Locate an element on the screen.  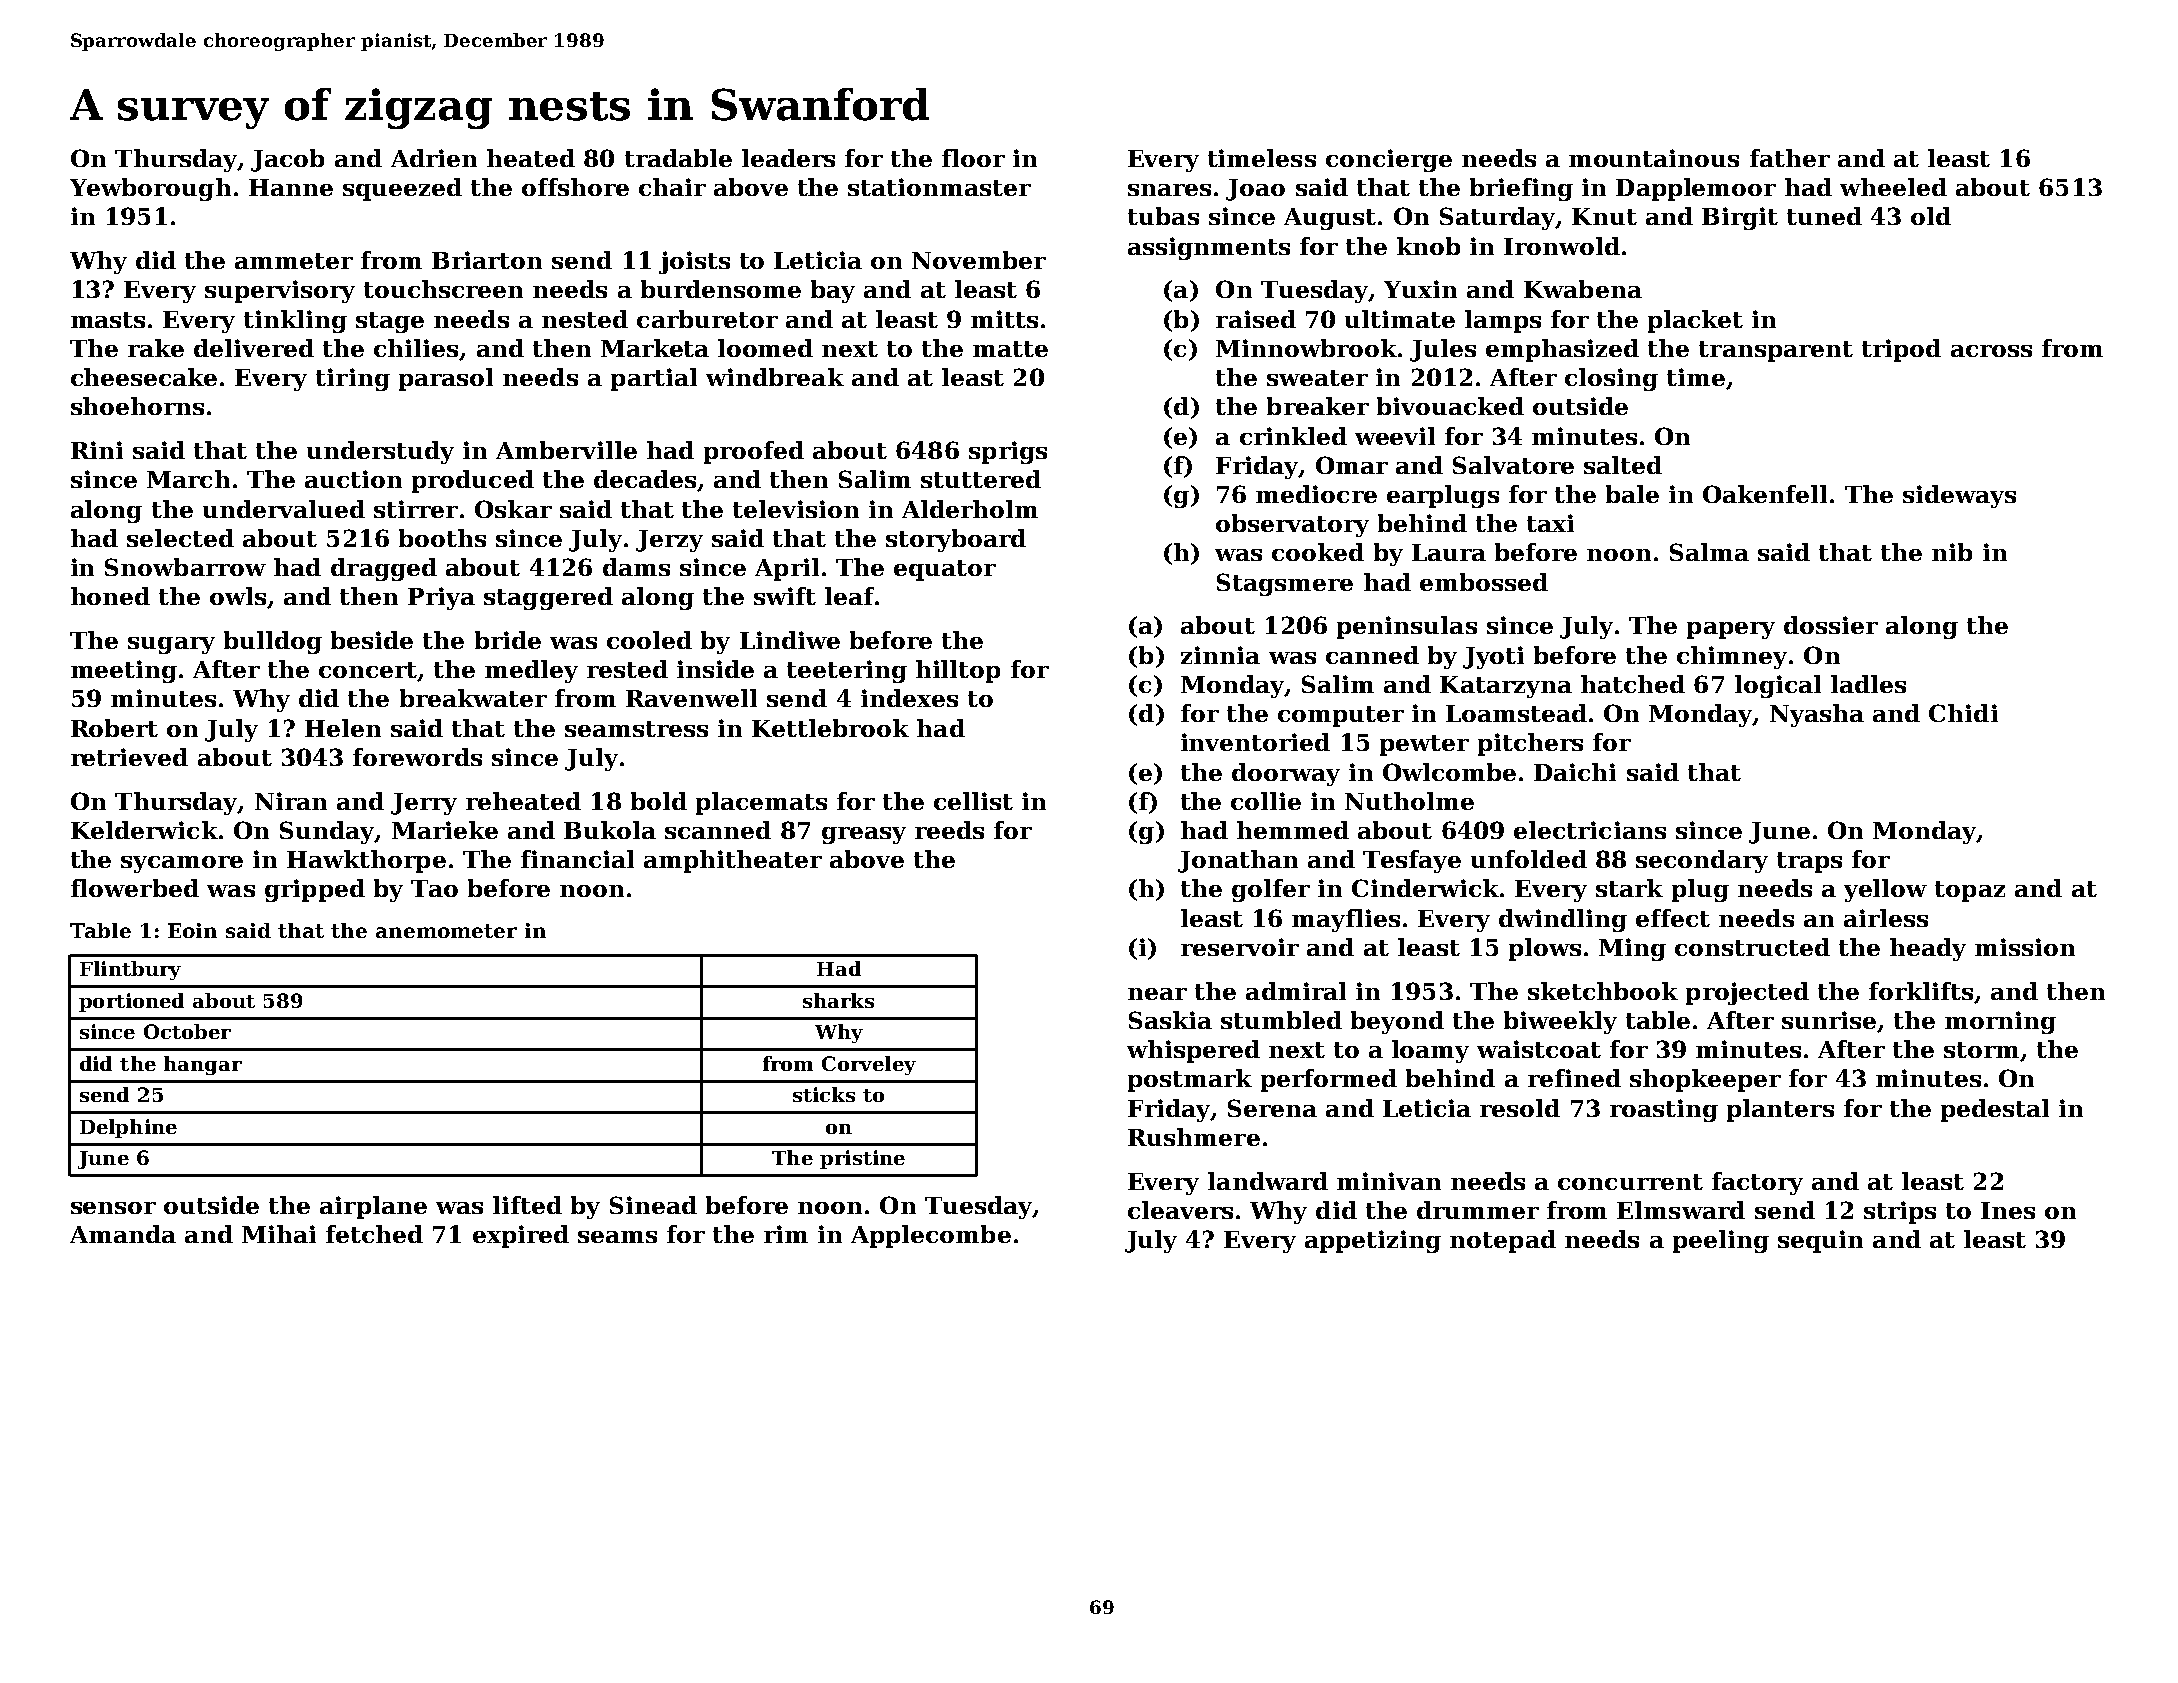
Chidi is located at coordinates (1963, 713).
